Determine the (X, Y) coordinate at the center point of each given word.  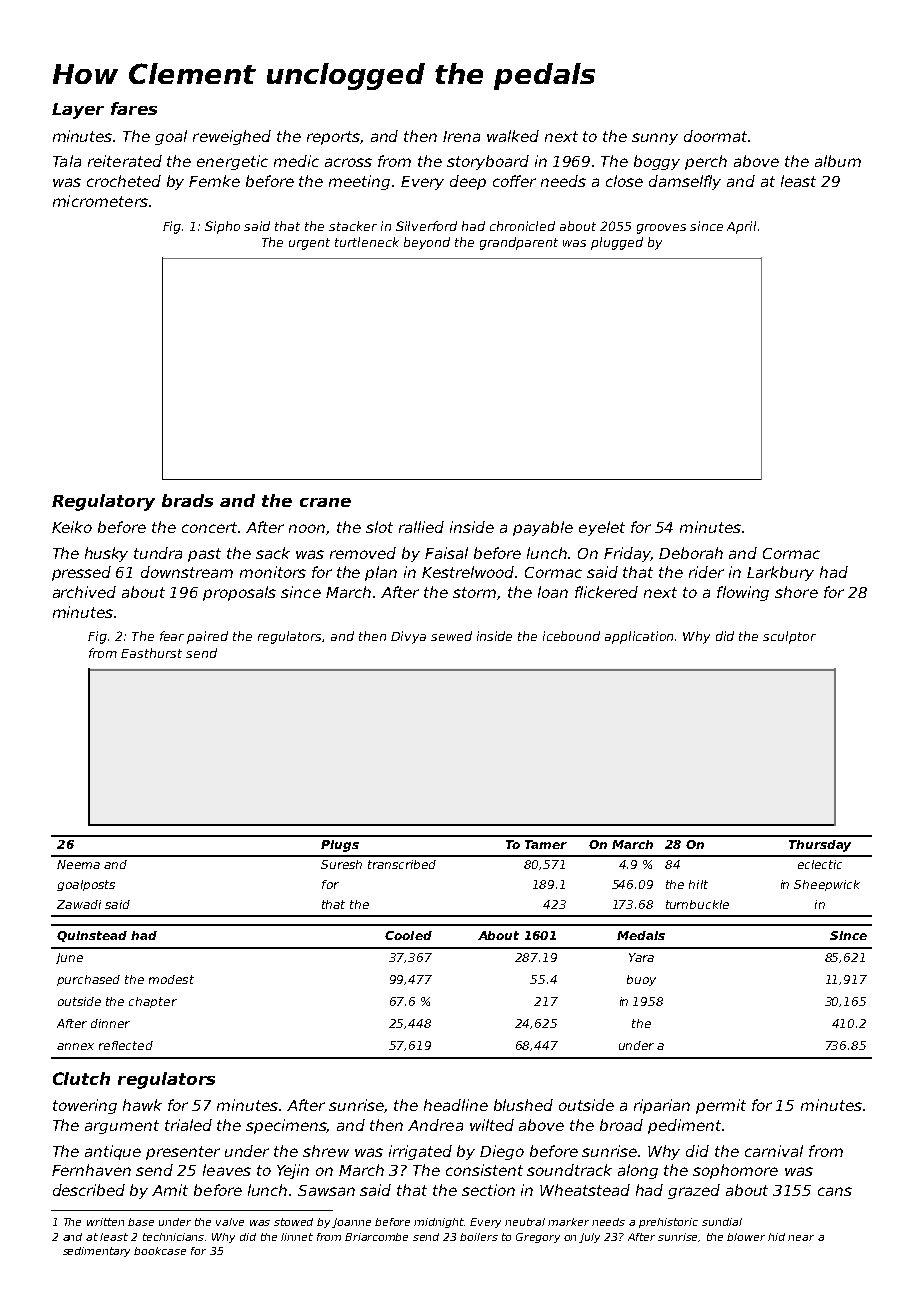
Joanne (351, 1223)
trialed (188, 1125)
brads (187, 500)
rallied (421, 527)
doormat (715, 136)
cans (835, 1191)
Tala (67, 161)
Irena (461, 136)
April (741, 227)
